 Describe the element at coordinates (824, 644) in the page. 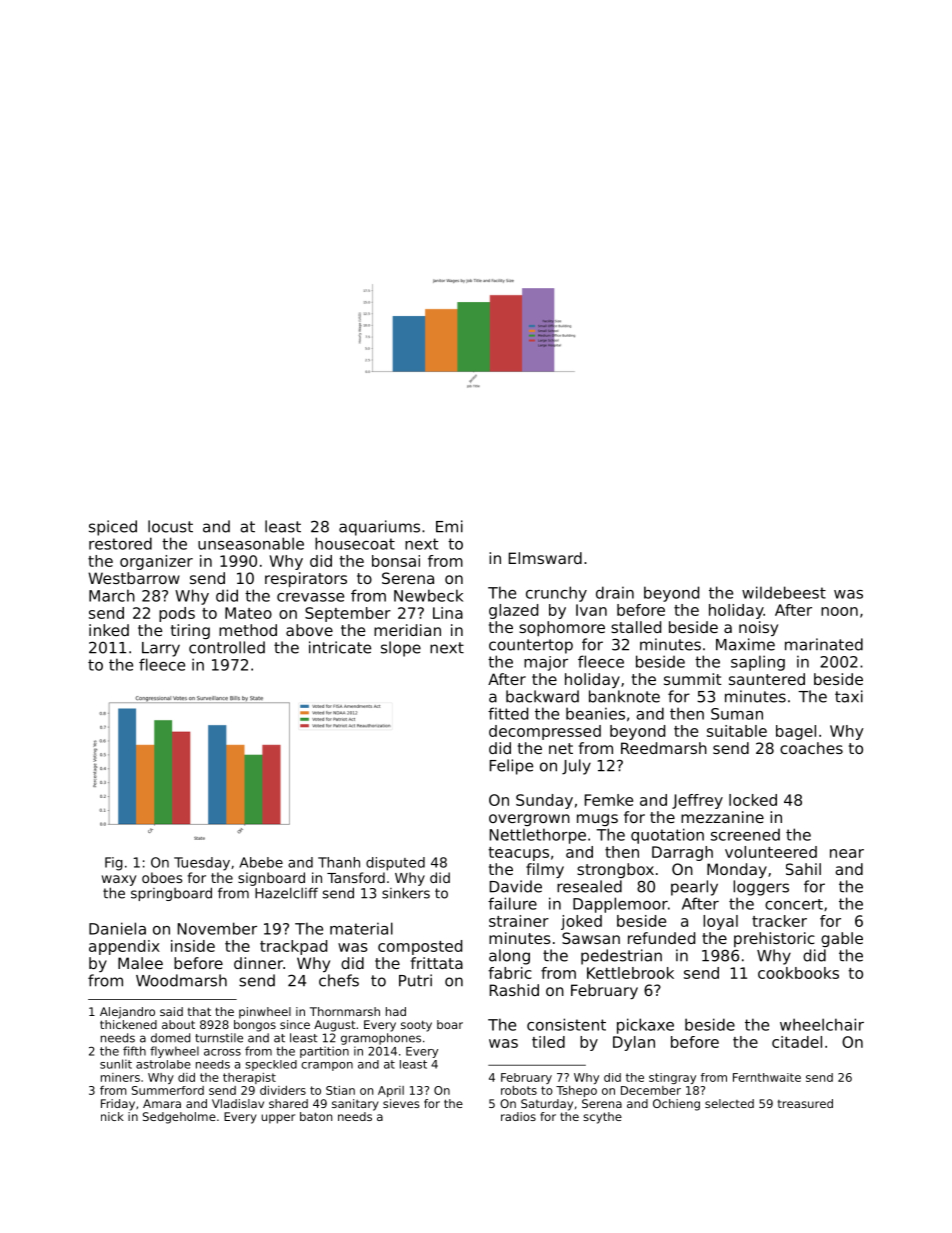

I see `marinated` at that location.
